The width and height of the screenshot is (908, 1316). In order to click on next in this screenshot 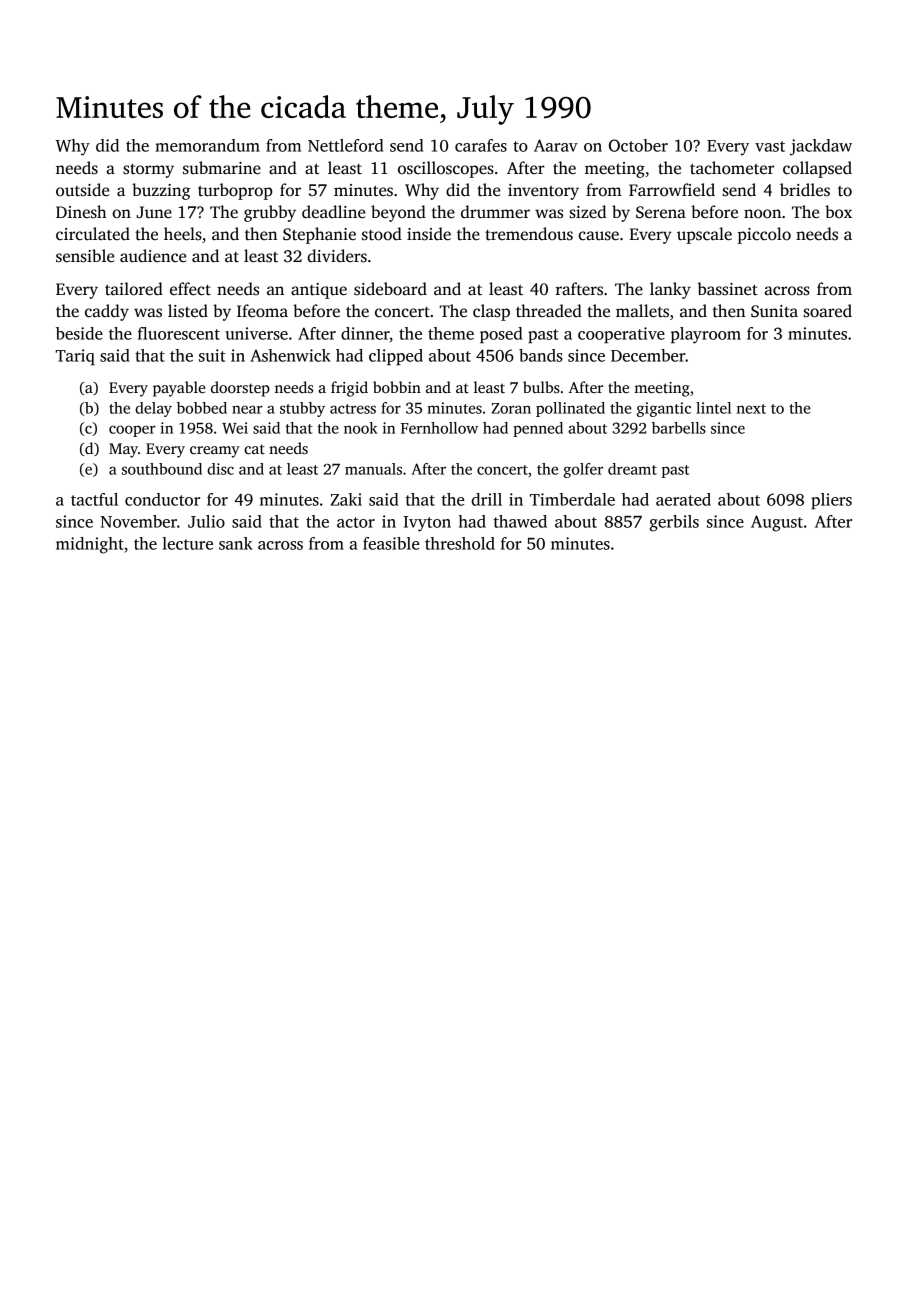, I will do `click(751, 409)`.
